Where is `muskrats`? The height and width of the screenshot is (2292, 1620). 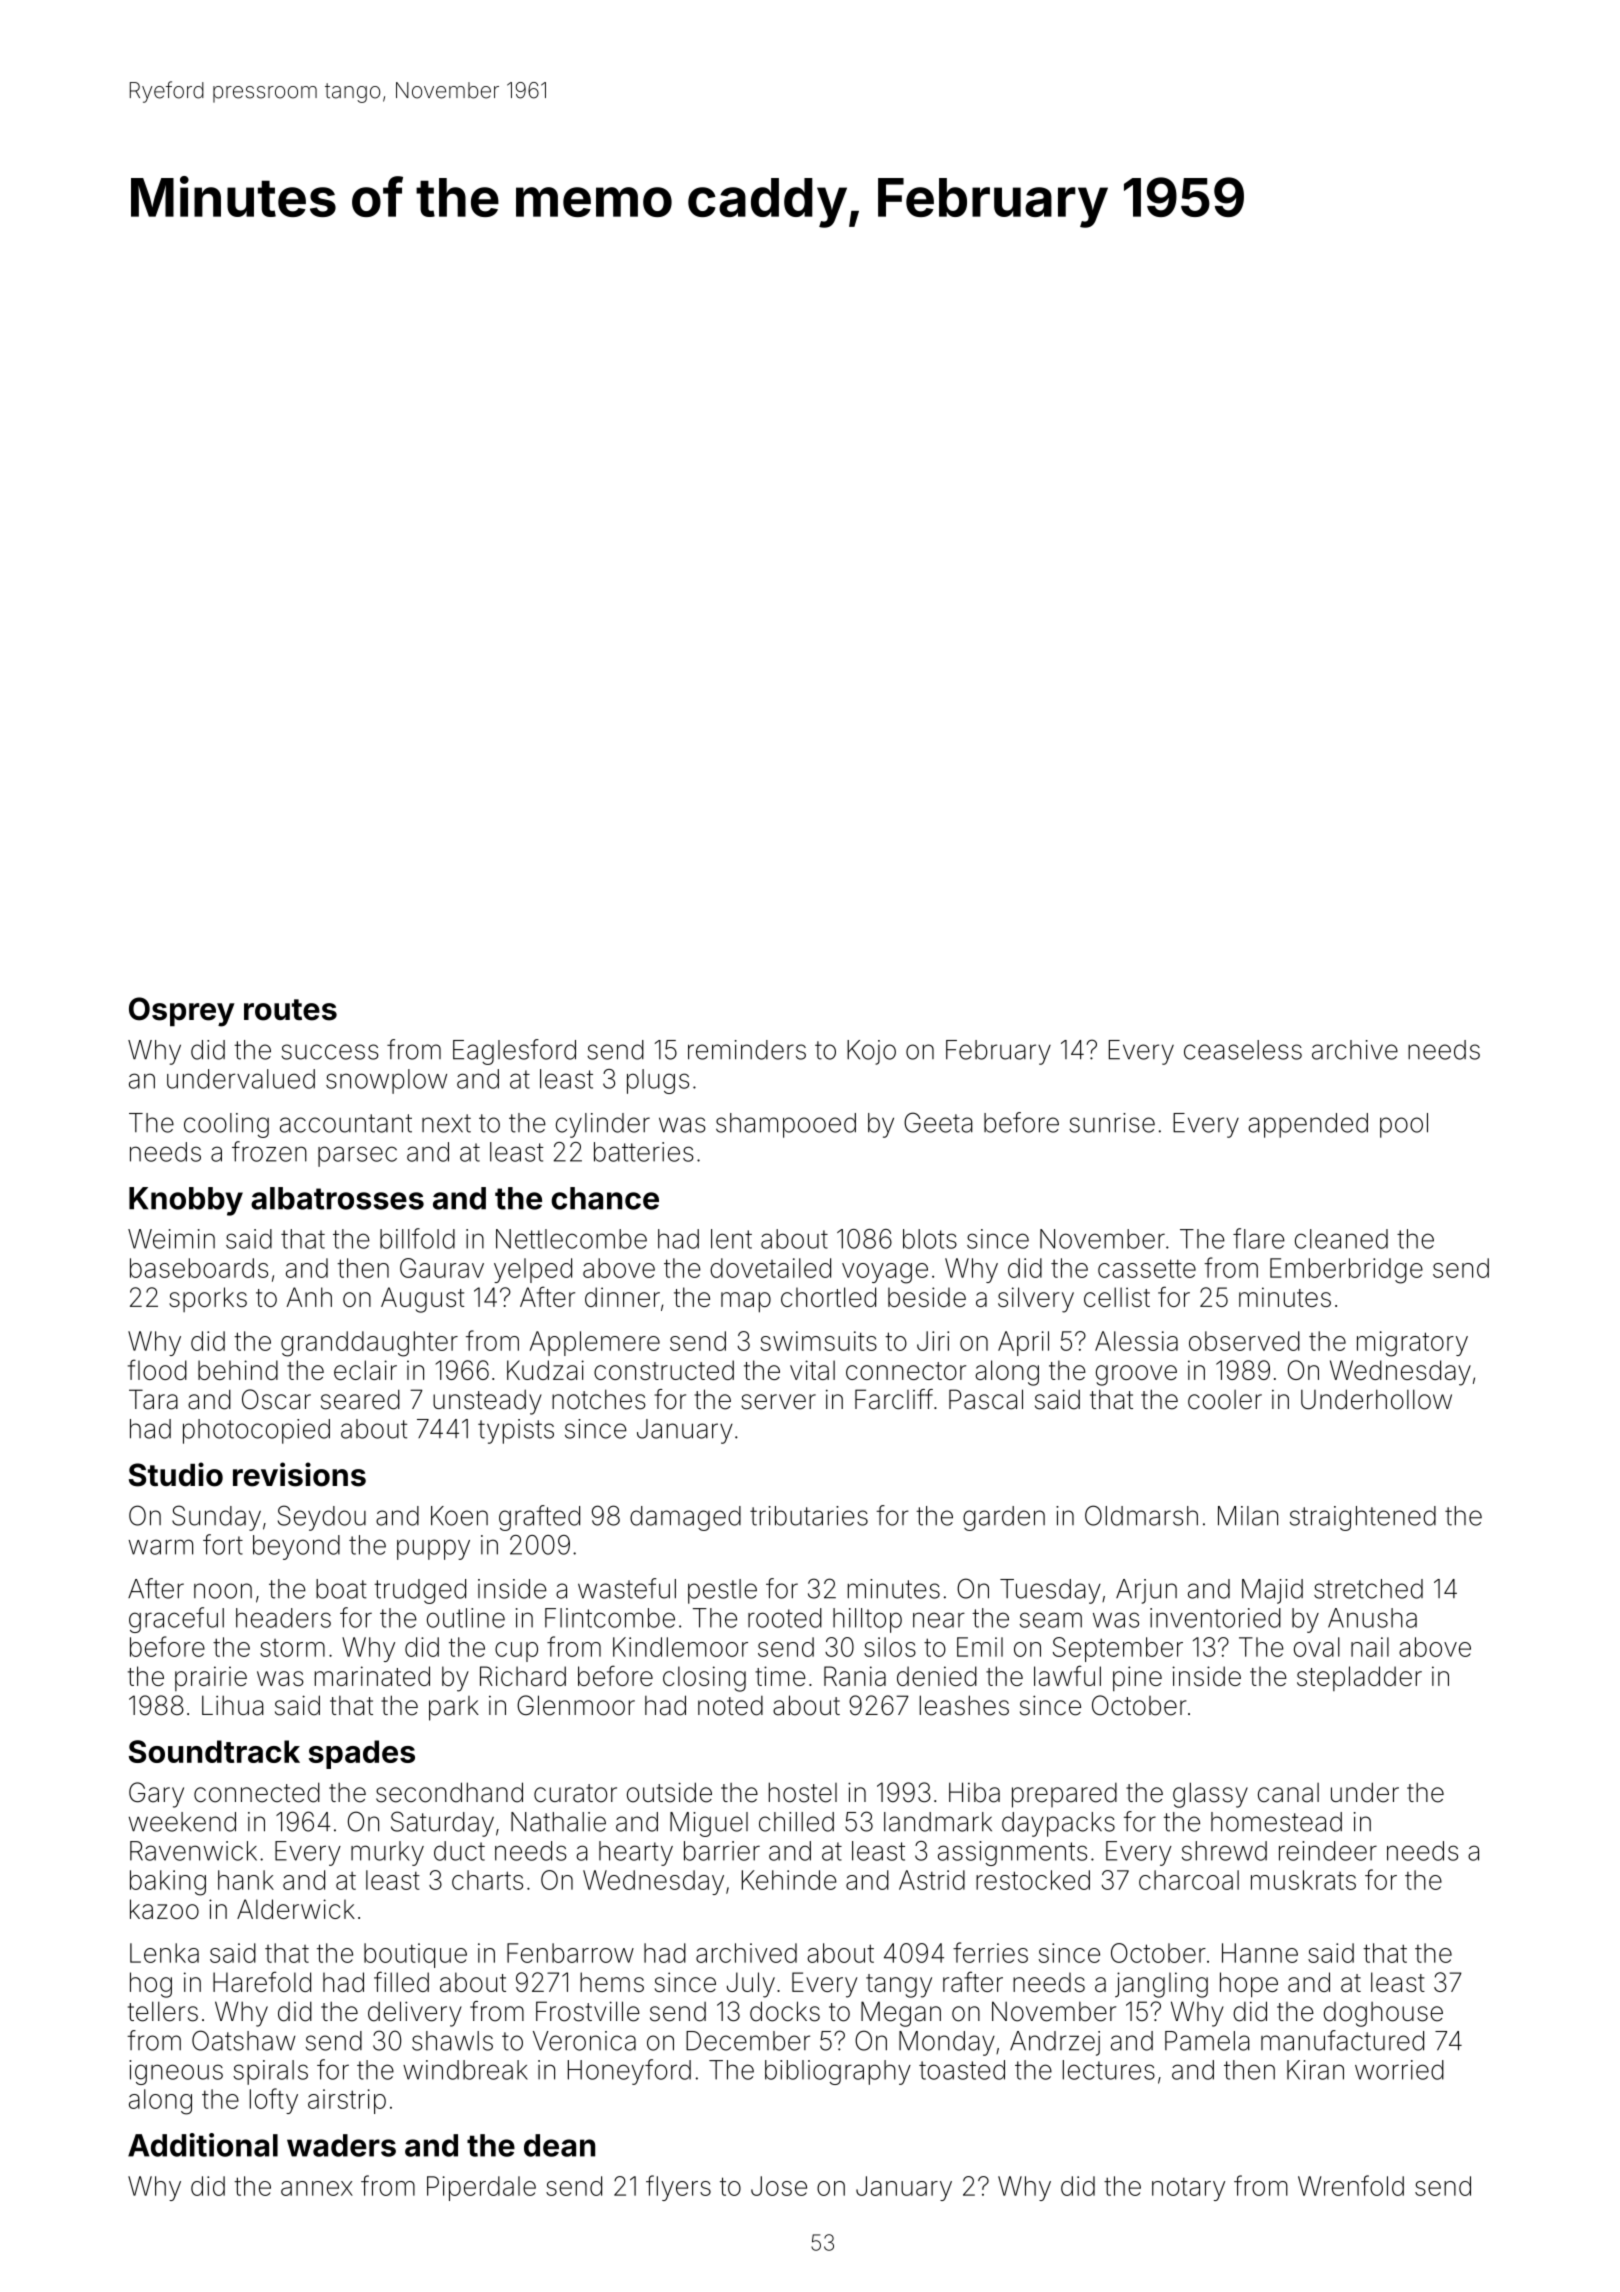
muskrats is located at coordinates (1303, 1880).
